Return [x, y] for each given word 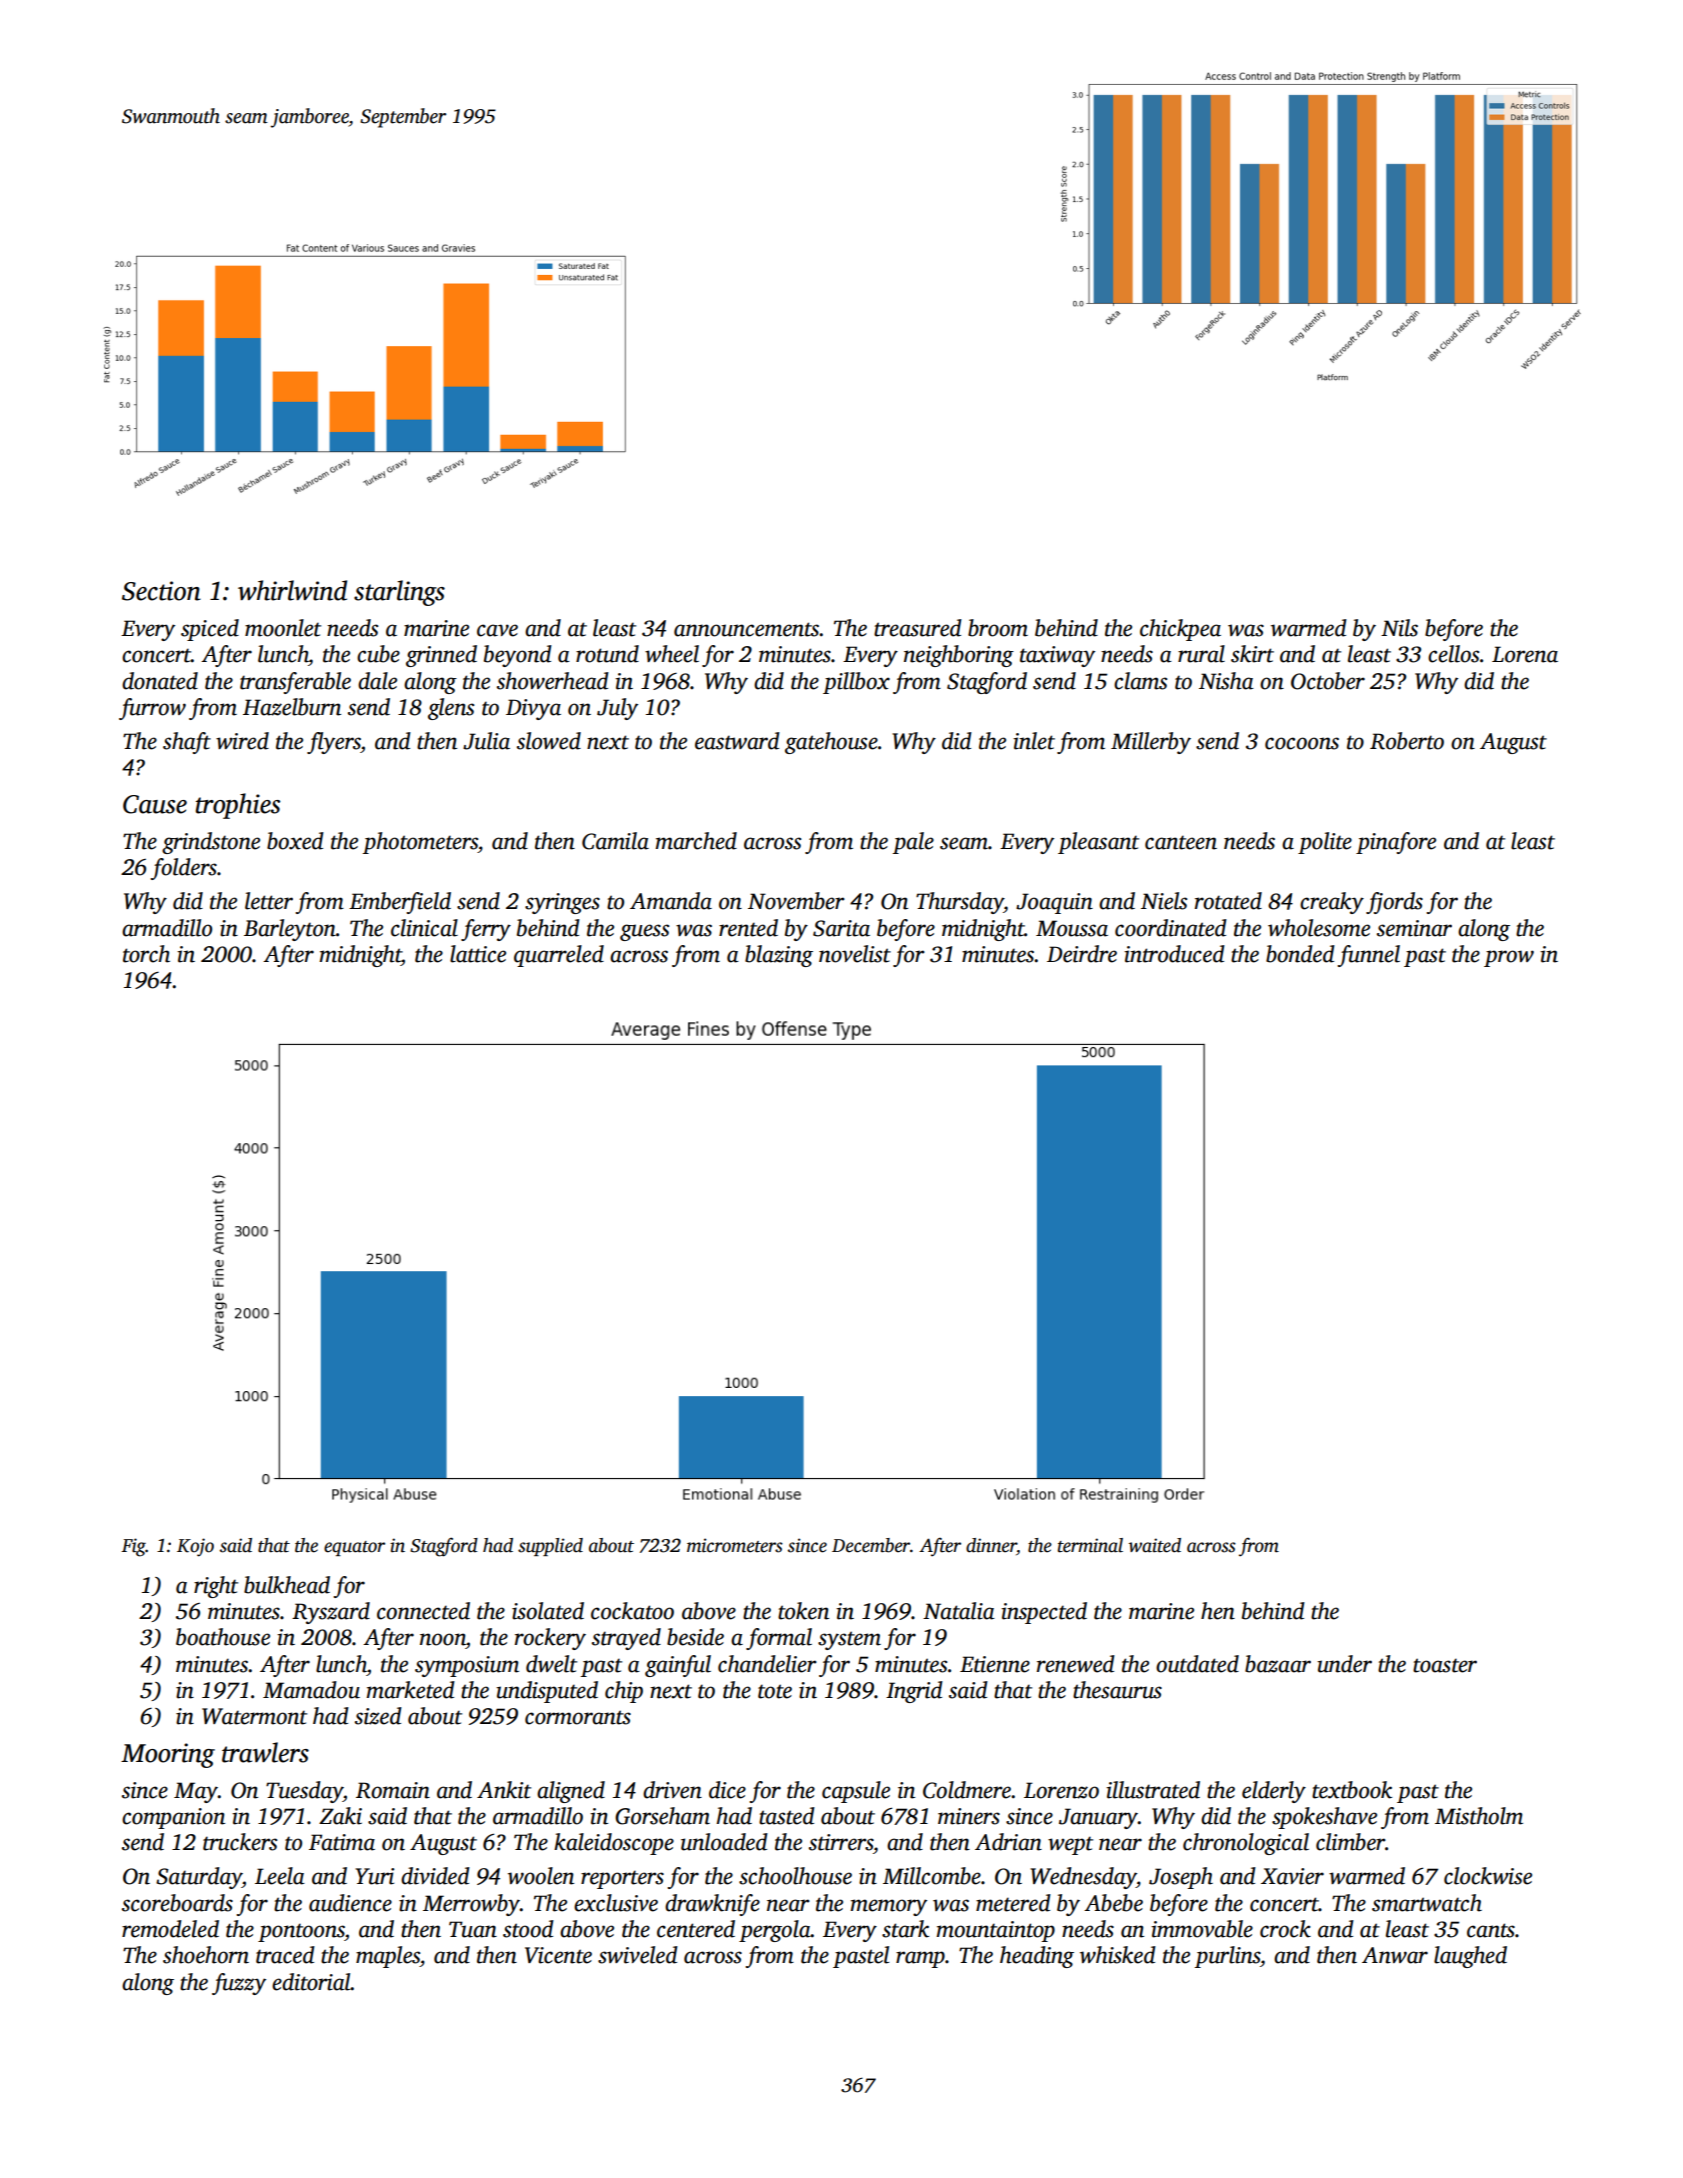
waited [1155, 1545]
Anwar [1395, 1955]
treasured [918, 628]
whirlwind [292, 590]
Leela [280, 1876]
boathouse [223, 1637]
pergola [775, 1931]
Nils [1399, 628]
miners [969, 1816]
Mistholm [1479, 1816]
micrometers [735, 1545]
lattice [478, 954]
